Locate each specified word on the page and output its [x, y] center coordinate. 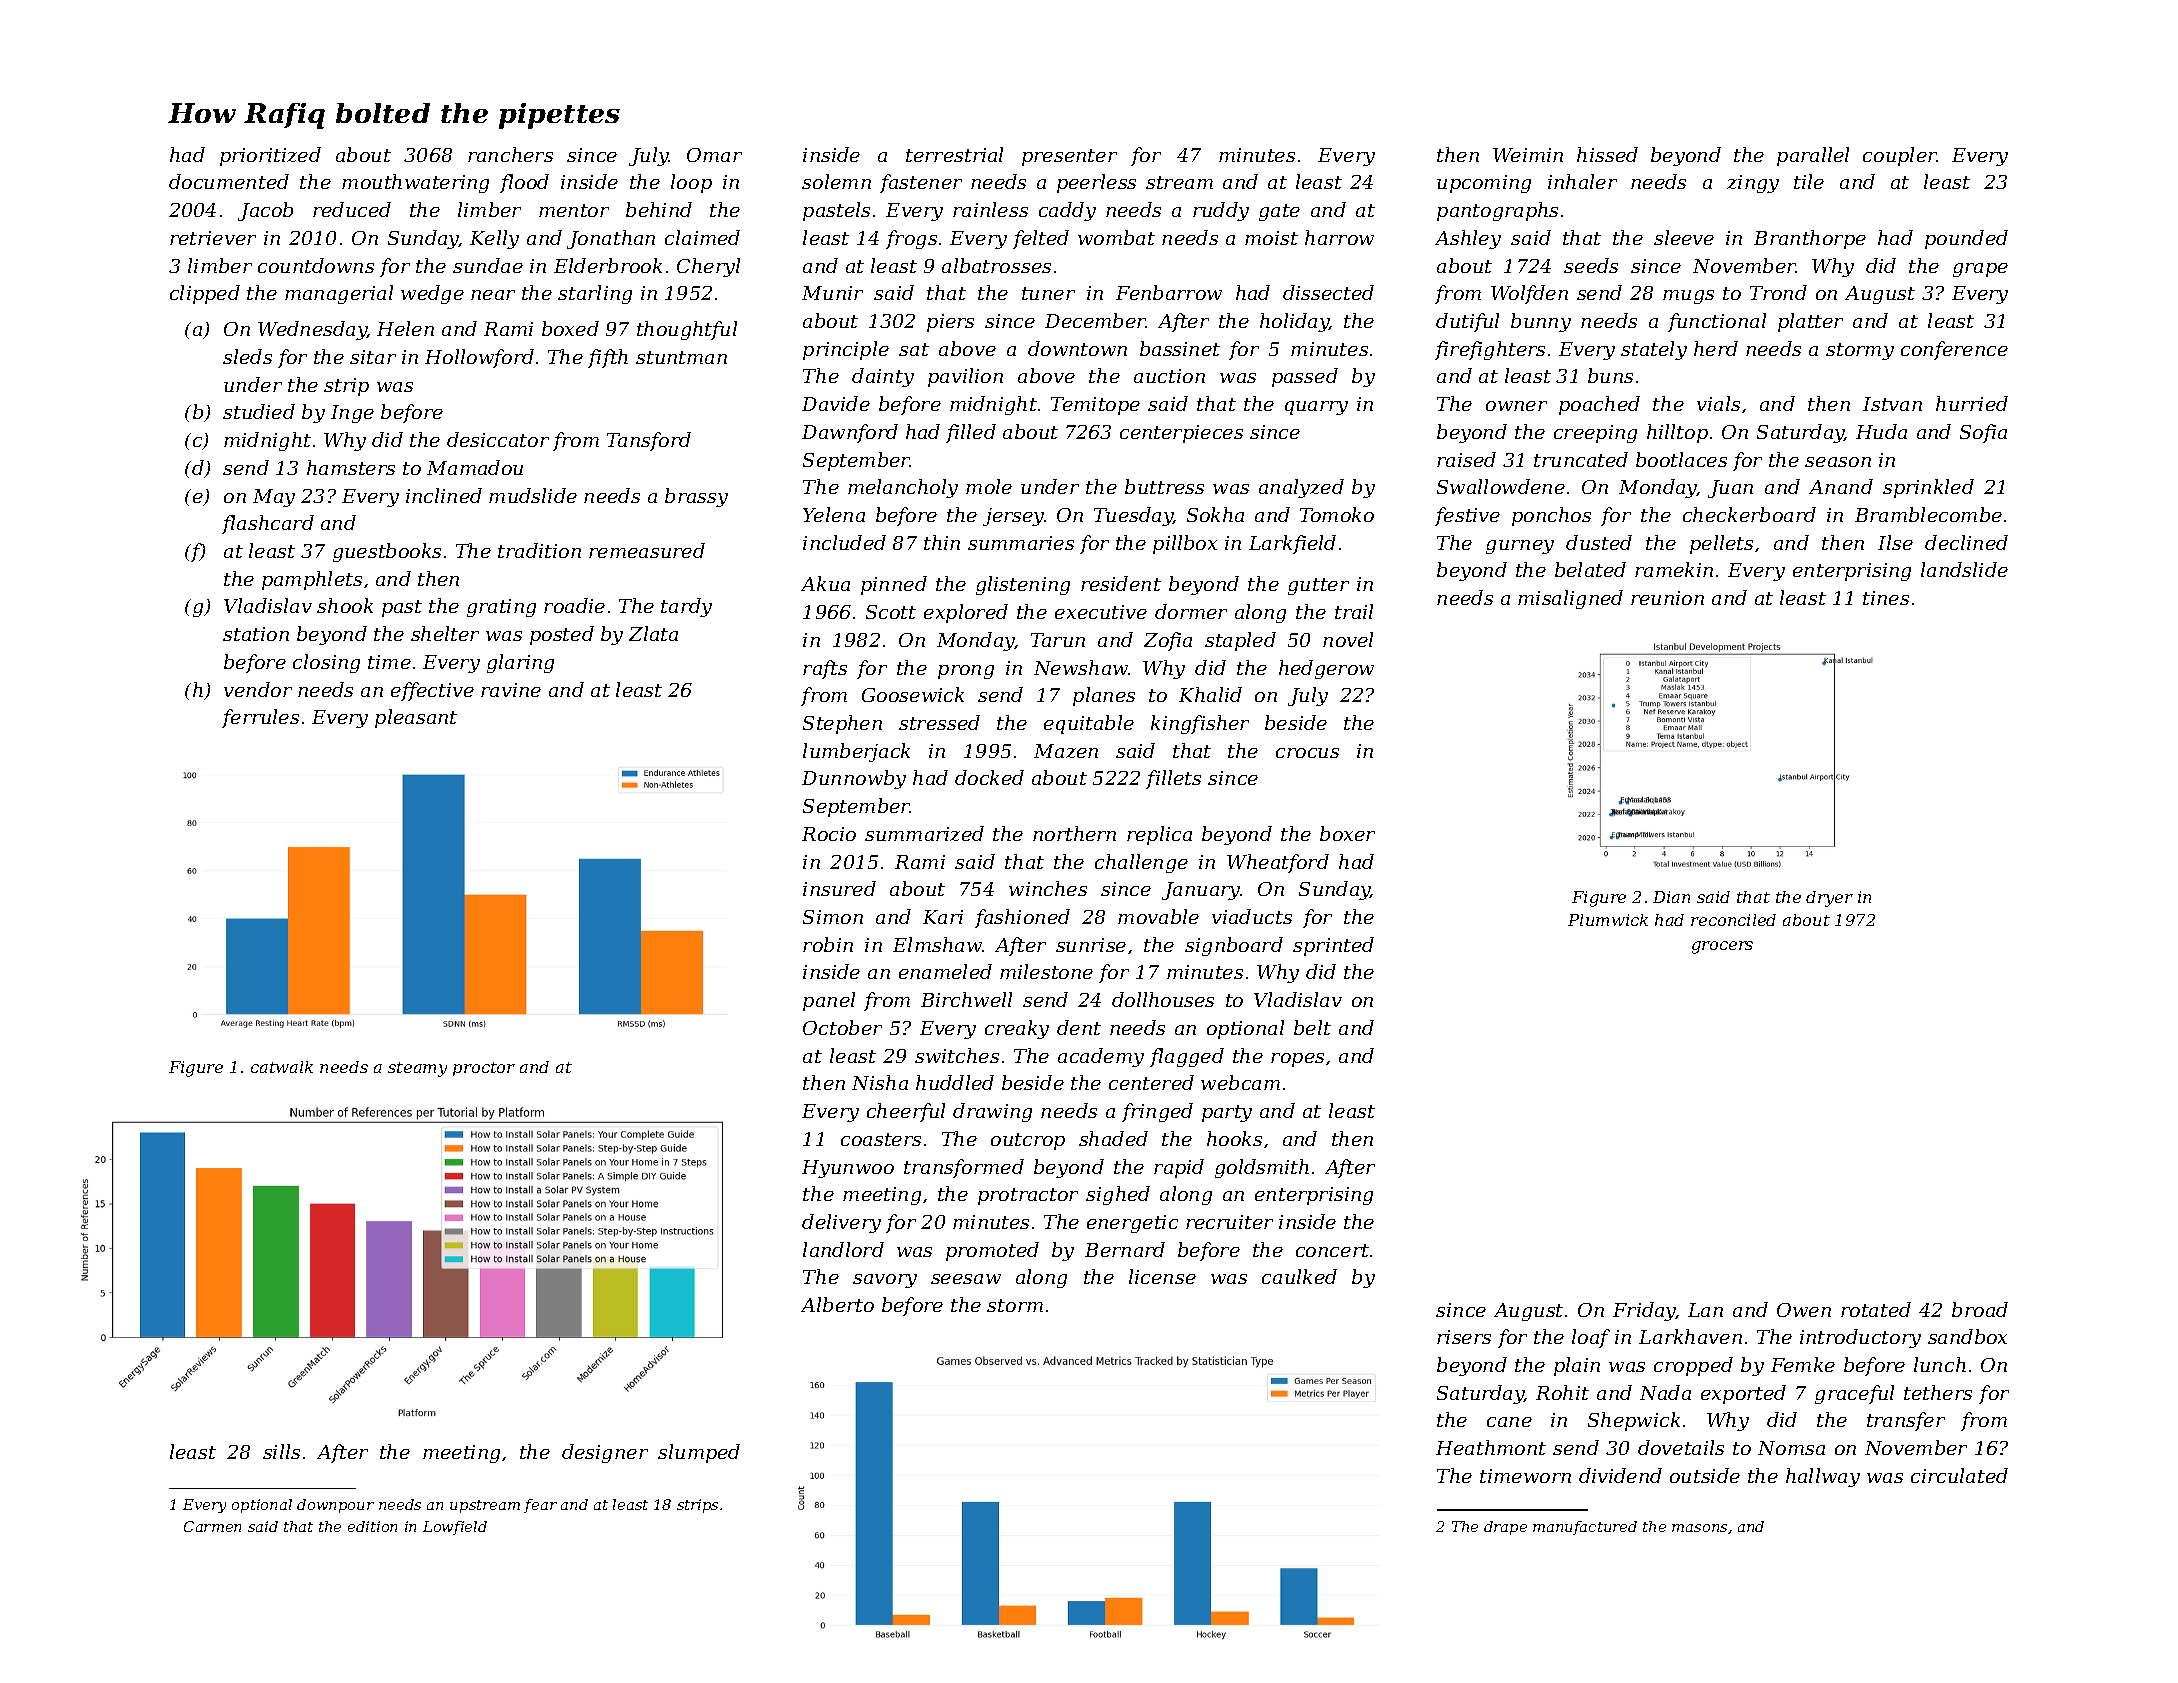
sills [281, 1451]
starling [595, 294]
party [1227, 1113]
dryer [1829, 899]
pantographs [1497, 211]
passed [1305, 377]
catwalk [282, 1067]
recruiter [1229, 1222]
